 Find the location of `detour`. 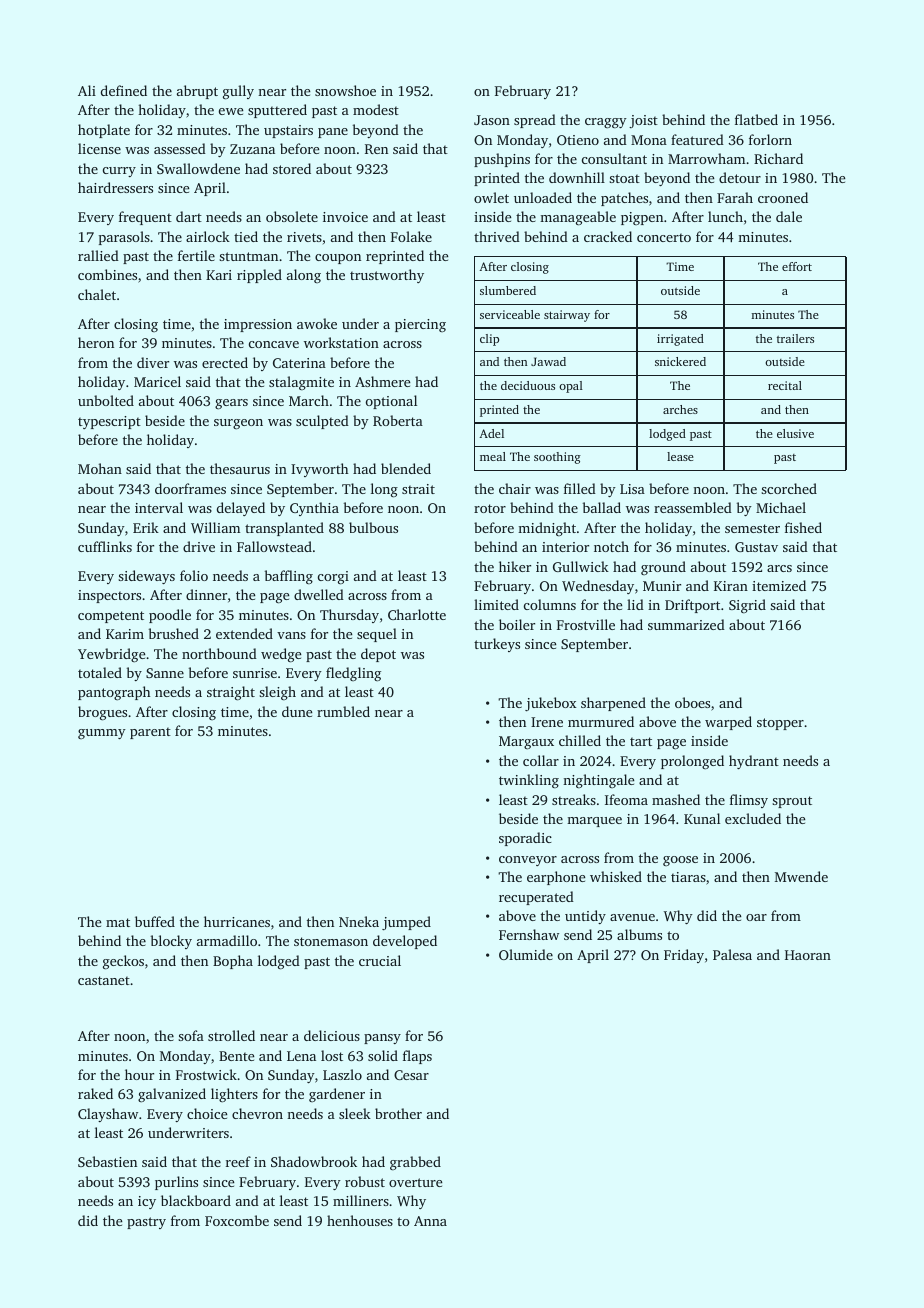

detour is located at coordinates (740, 177).
